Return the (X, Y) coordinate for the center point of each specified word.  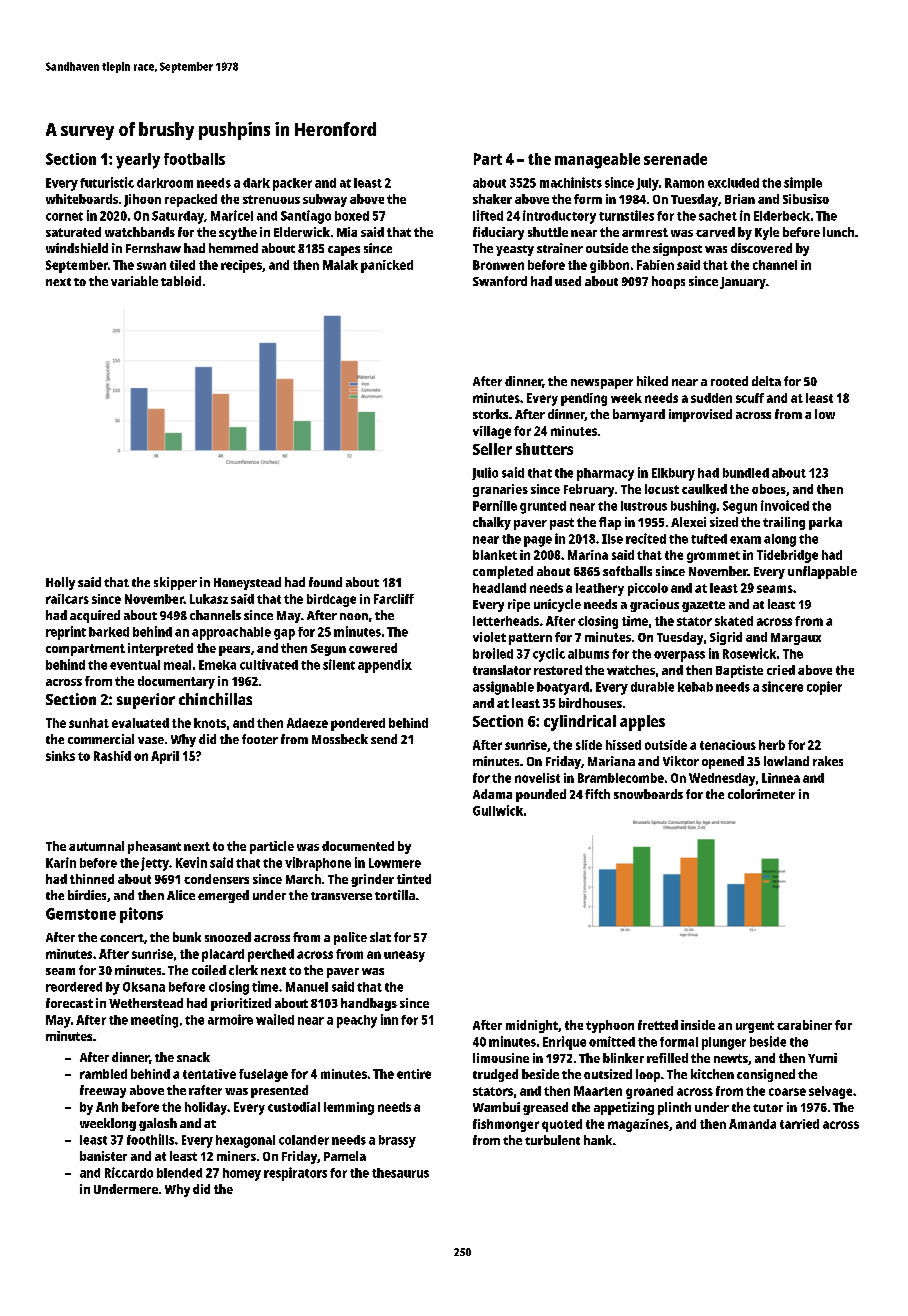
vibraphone (318, 864)
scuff (750, 398)
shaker (492, 199)
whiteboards (82, 199)
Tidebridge (787, 556)
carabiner (804, 1025)
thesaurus (400, 1173)
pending (584, 399)
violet (489, 637)
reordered (74, 987)
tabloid (181, 281)
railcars (67, 599)
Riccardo (129, 1172)
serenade (675, 159)
